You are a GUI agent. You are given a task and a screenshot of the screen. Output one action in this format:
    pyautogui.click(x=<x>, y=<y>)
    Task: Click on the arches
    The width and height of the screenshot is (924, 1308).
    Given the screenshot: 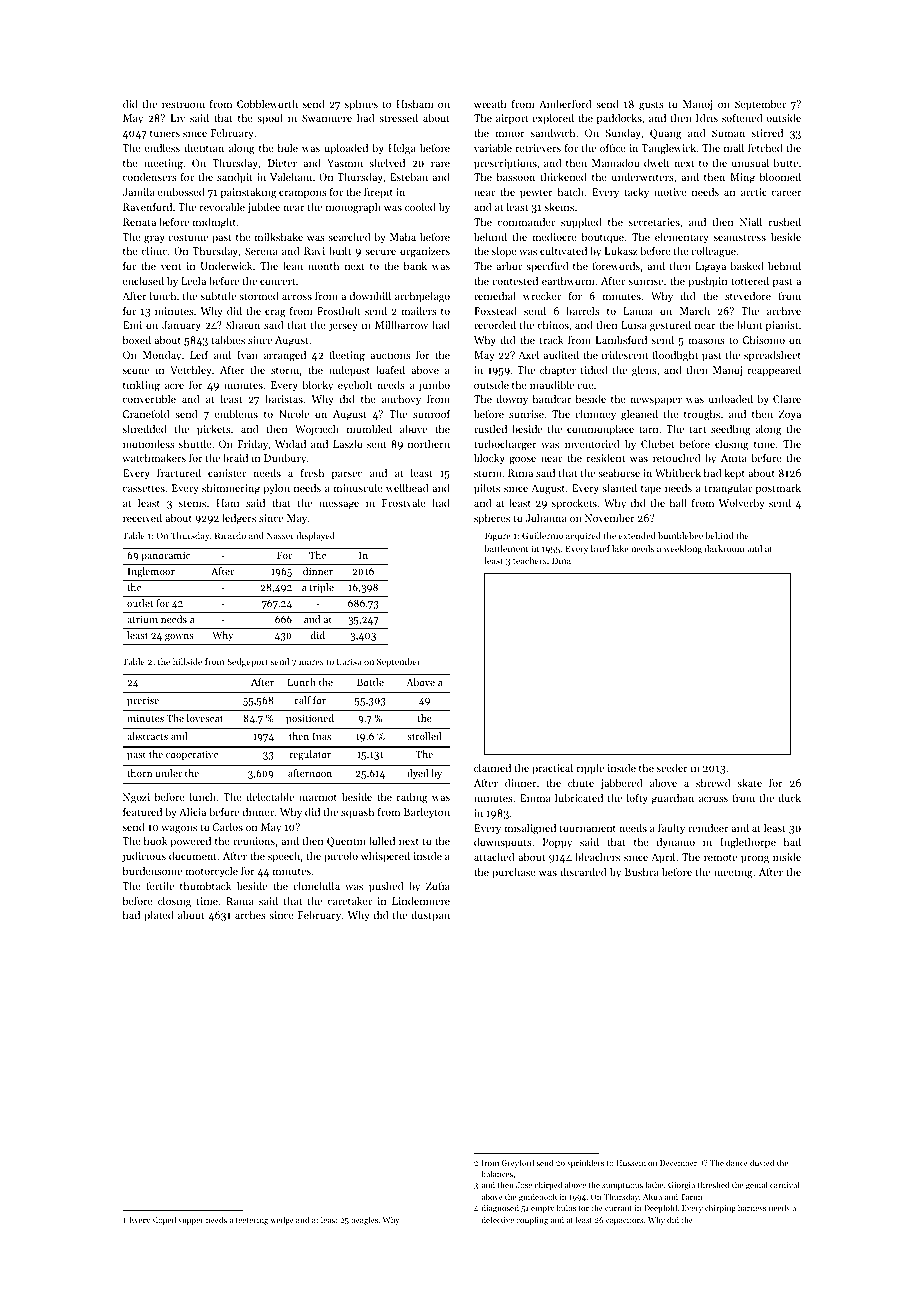 What is the action you would take?
    pyautogui.click(x=250, y=915)
